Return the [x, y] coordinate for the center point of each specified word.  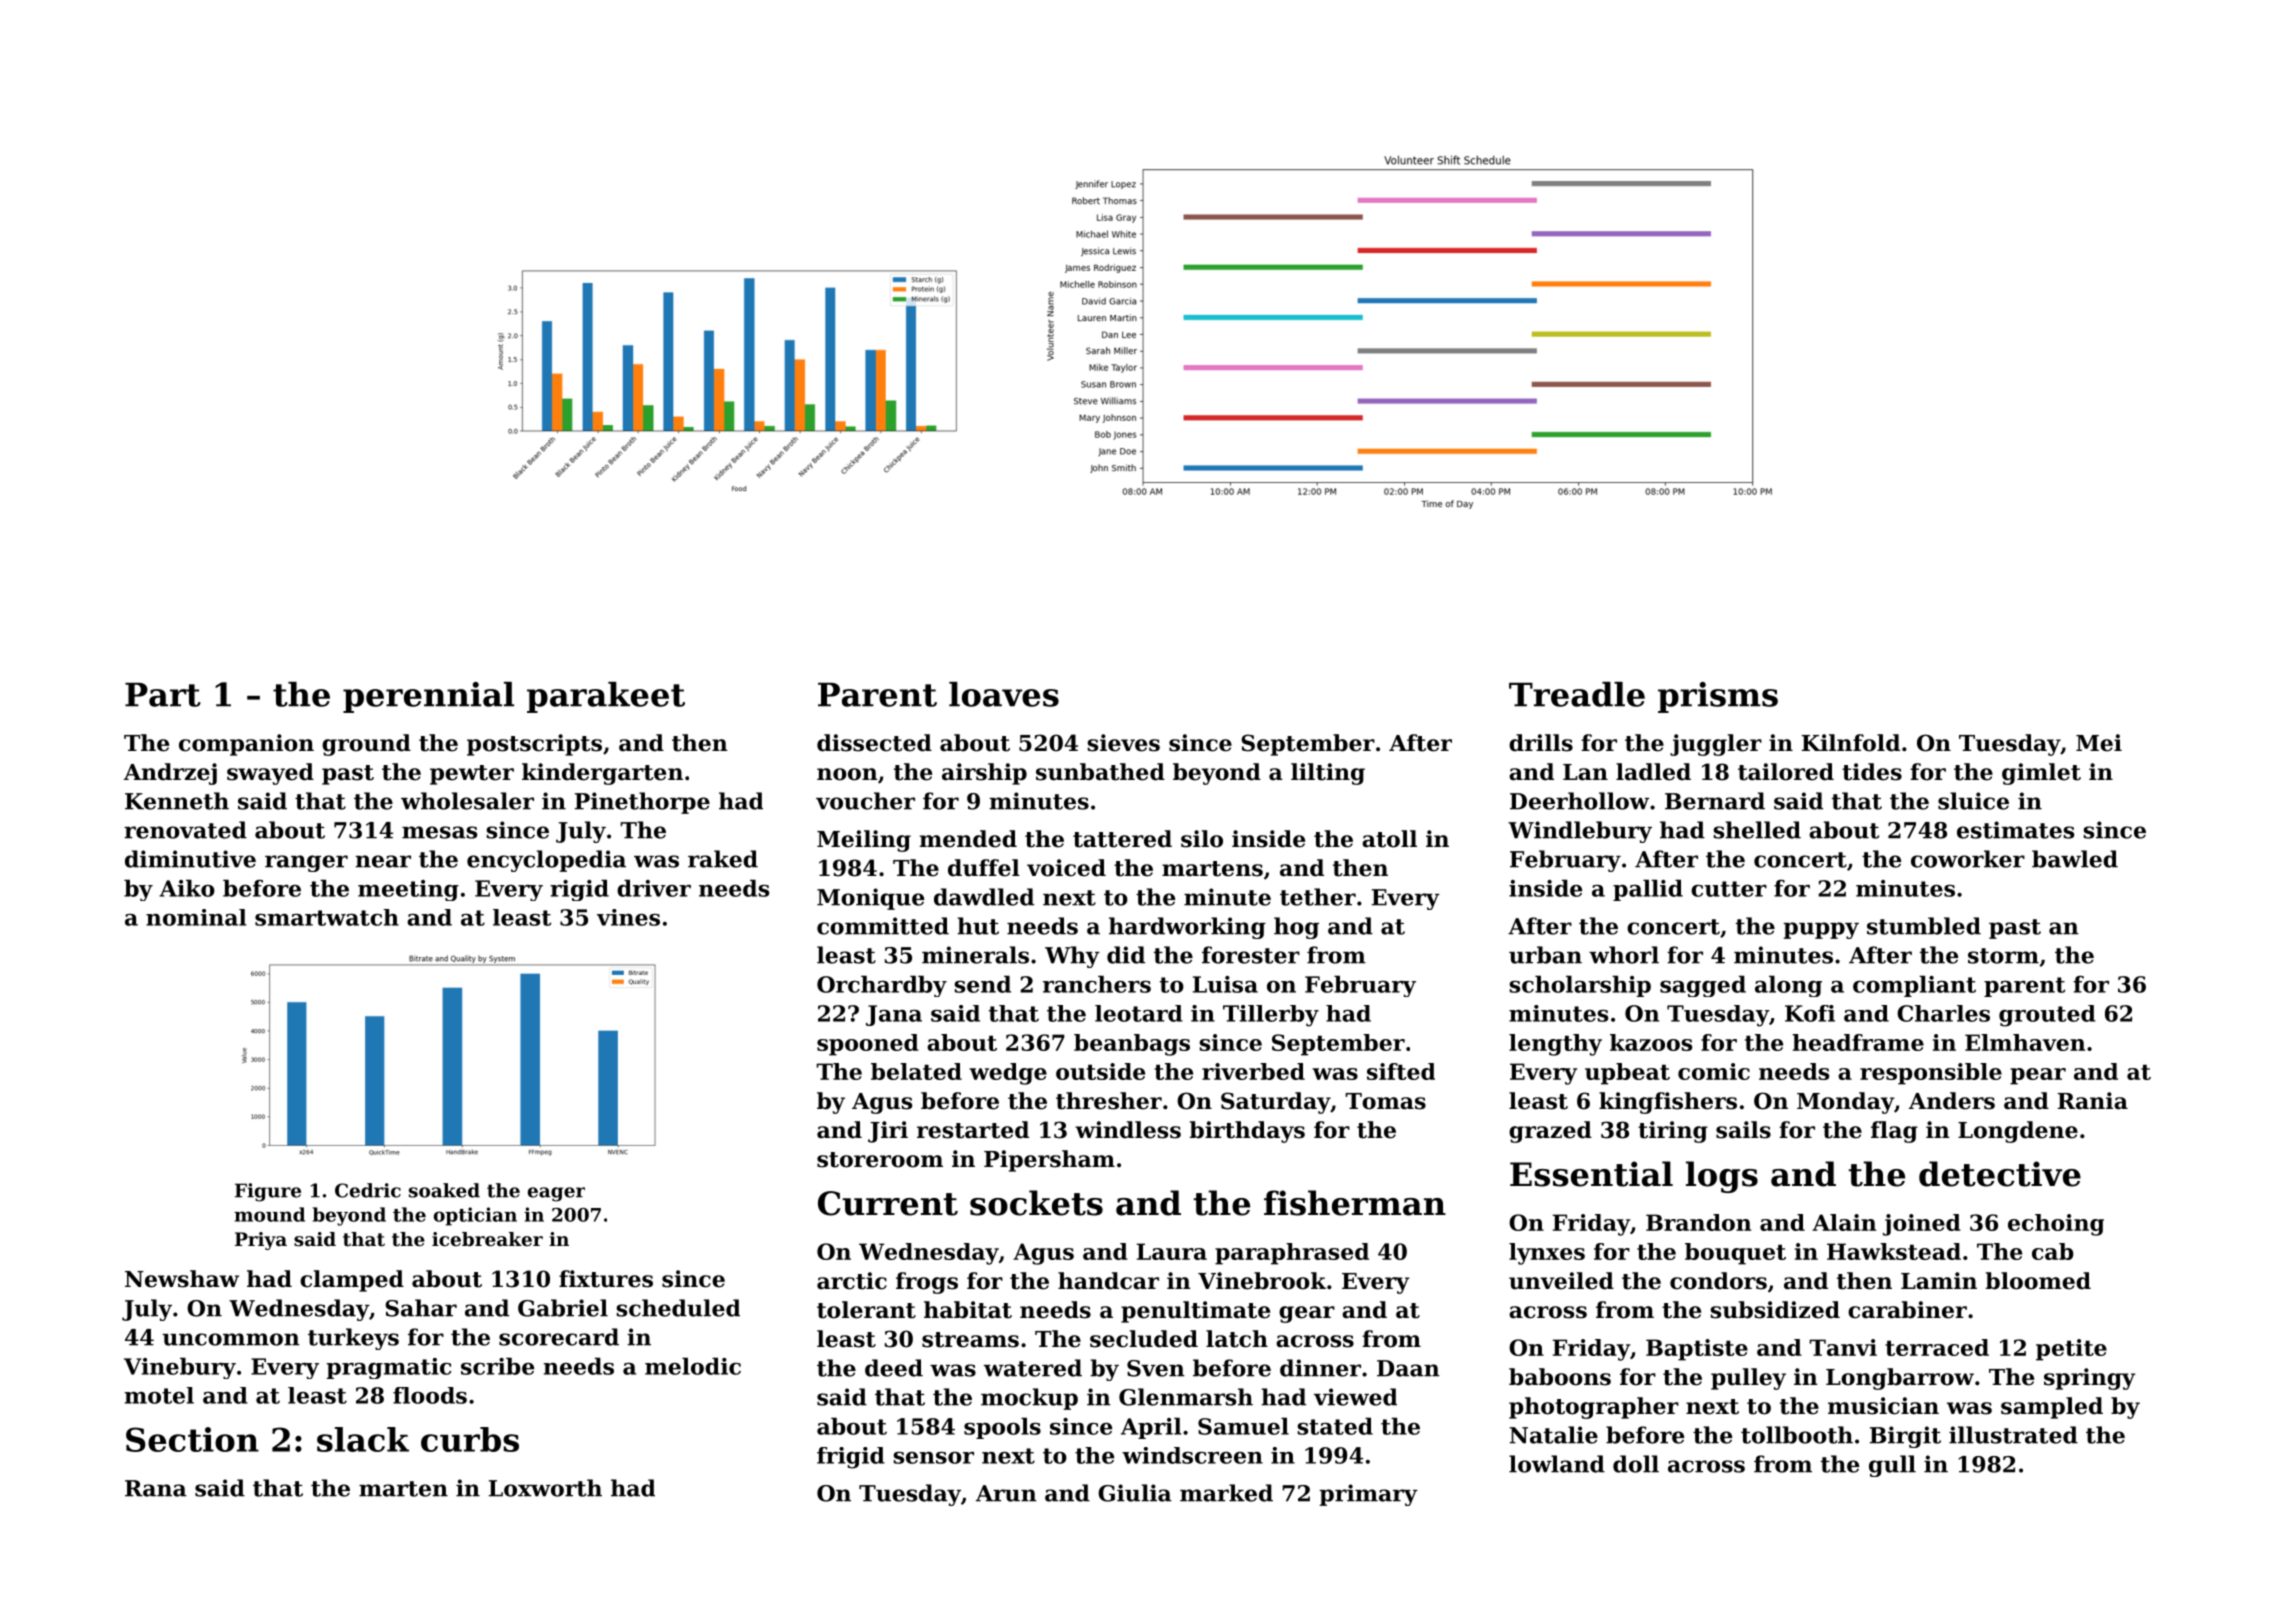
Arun [1006, 1493]
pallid [1648, 890]
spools [1002, 1428]
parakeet [606, 697]
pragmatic [388, 1368]
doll [1636, 1464]
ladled [1653, 772]
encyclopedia [546, 861]
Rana [156, 1488]
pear [2038, 1076]
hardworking [1187, 928]
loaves [1004, 694]
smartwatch [327, 917]
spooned [868, 1045]
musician [1883, 1406]
